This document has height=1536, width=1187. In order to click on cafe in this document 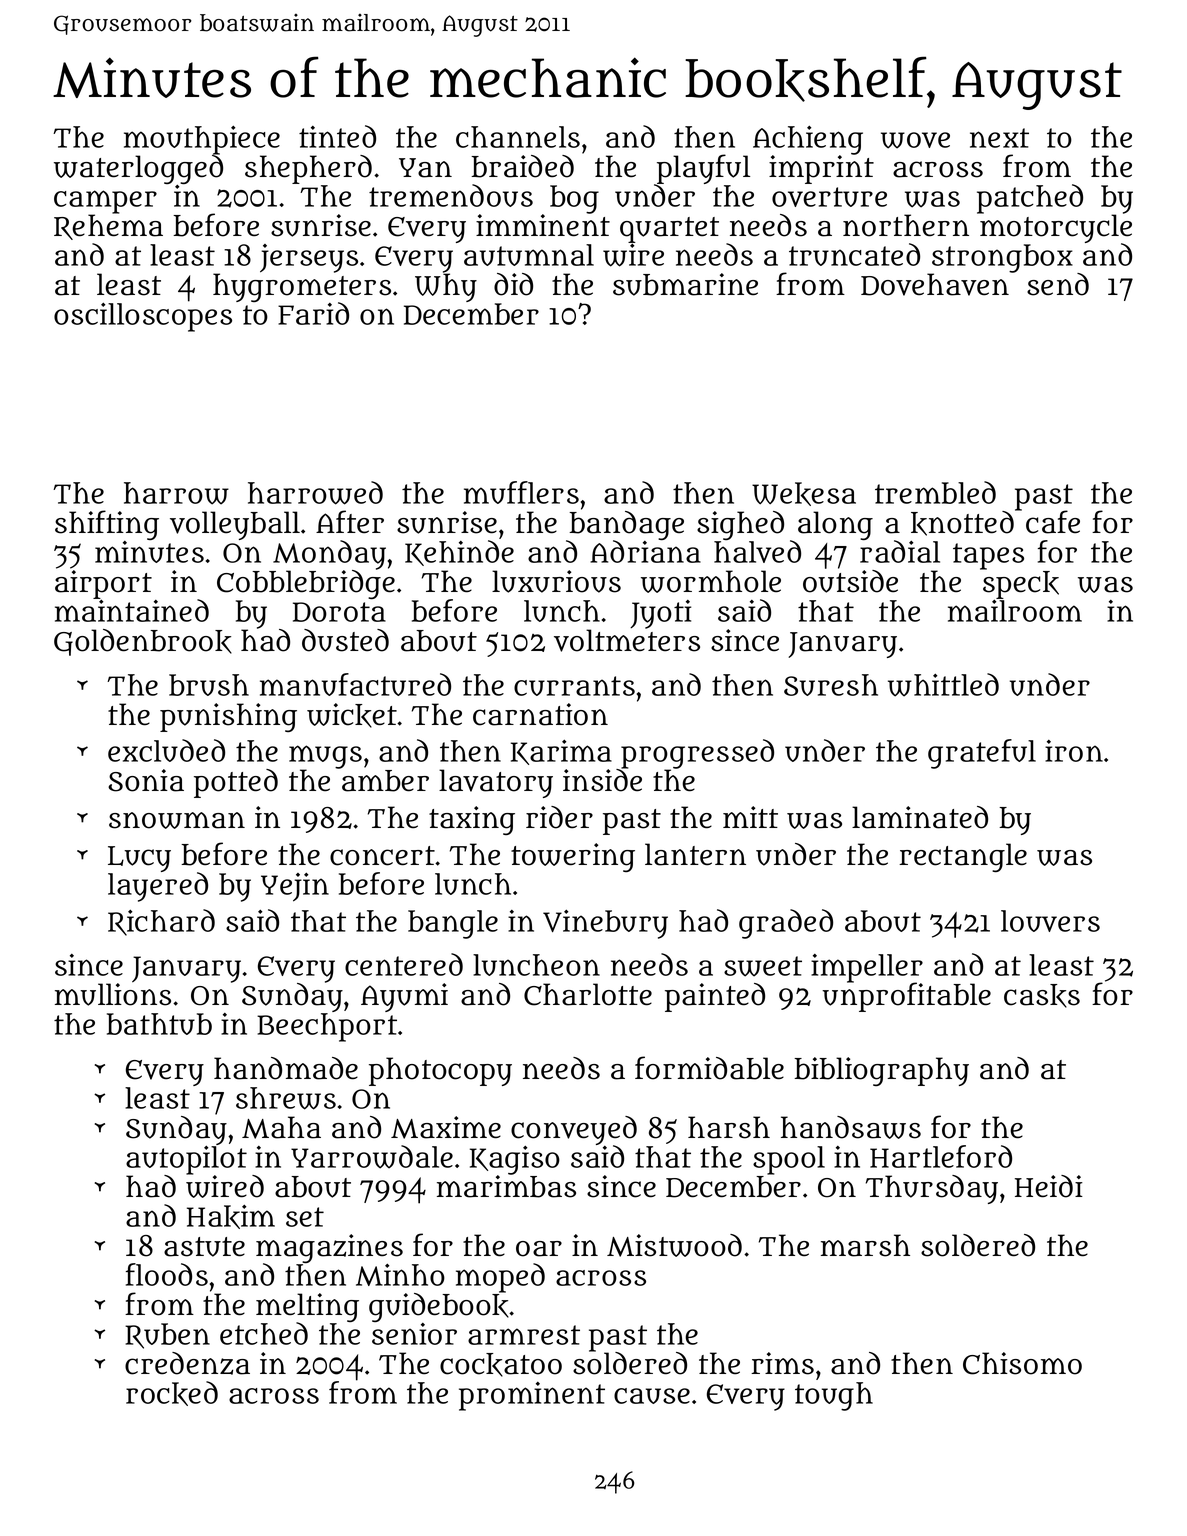, I will do `click(1053, 522)`.
